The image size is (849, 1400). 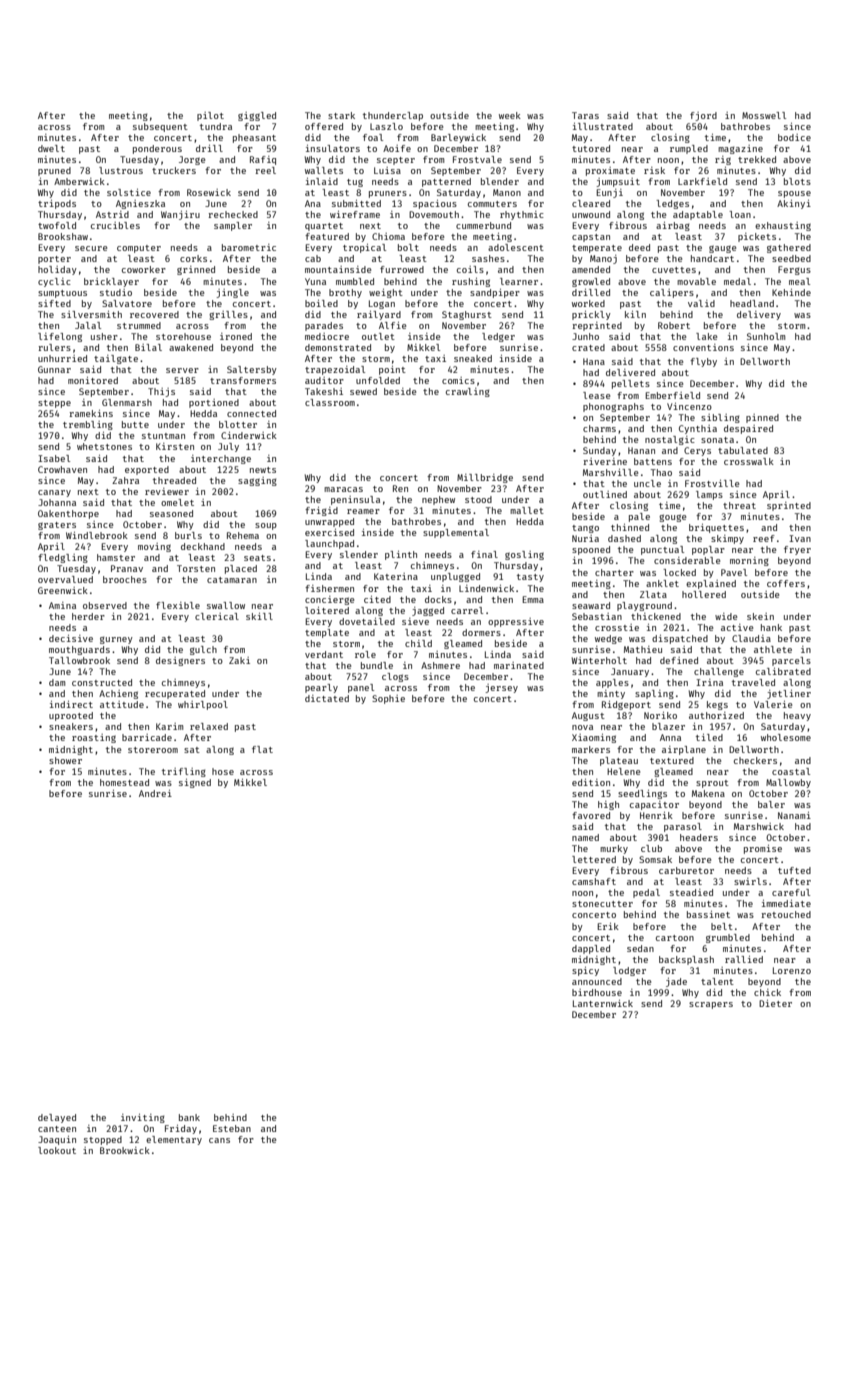 I want to click on Lanternwick, so click(x=603, y=1003).
